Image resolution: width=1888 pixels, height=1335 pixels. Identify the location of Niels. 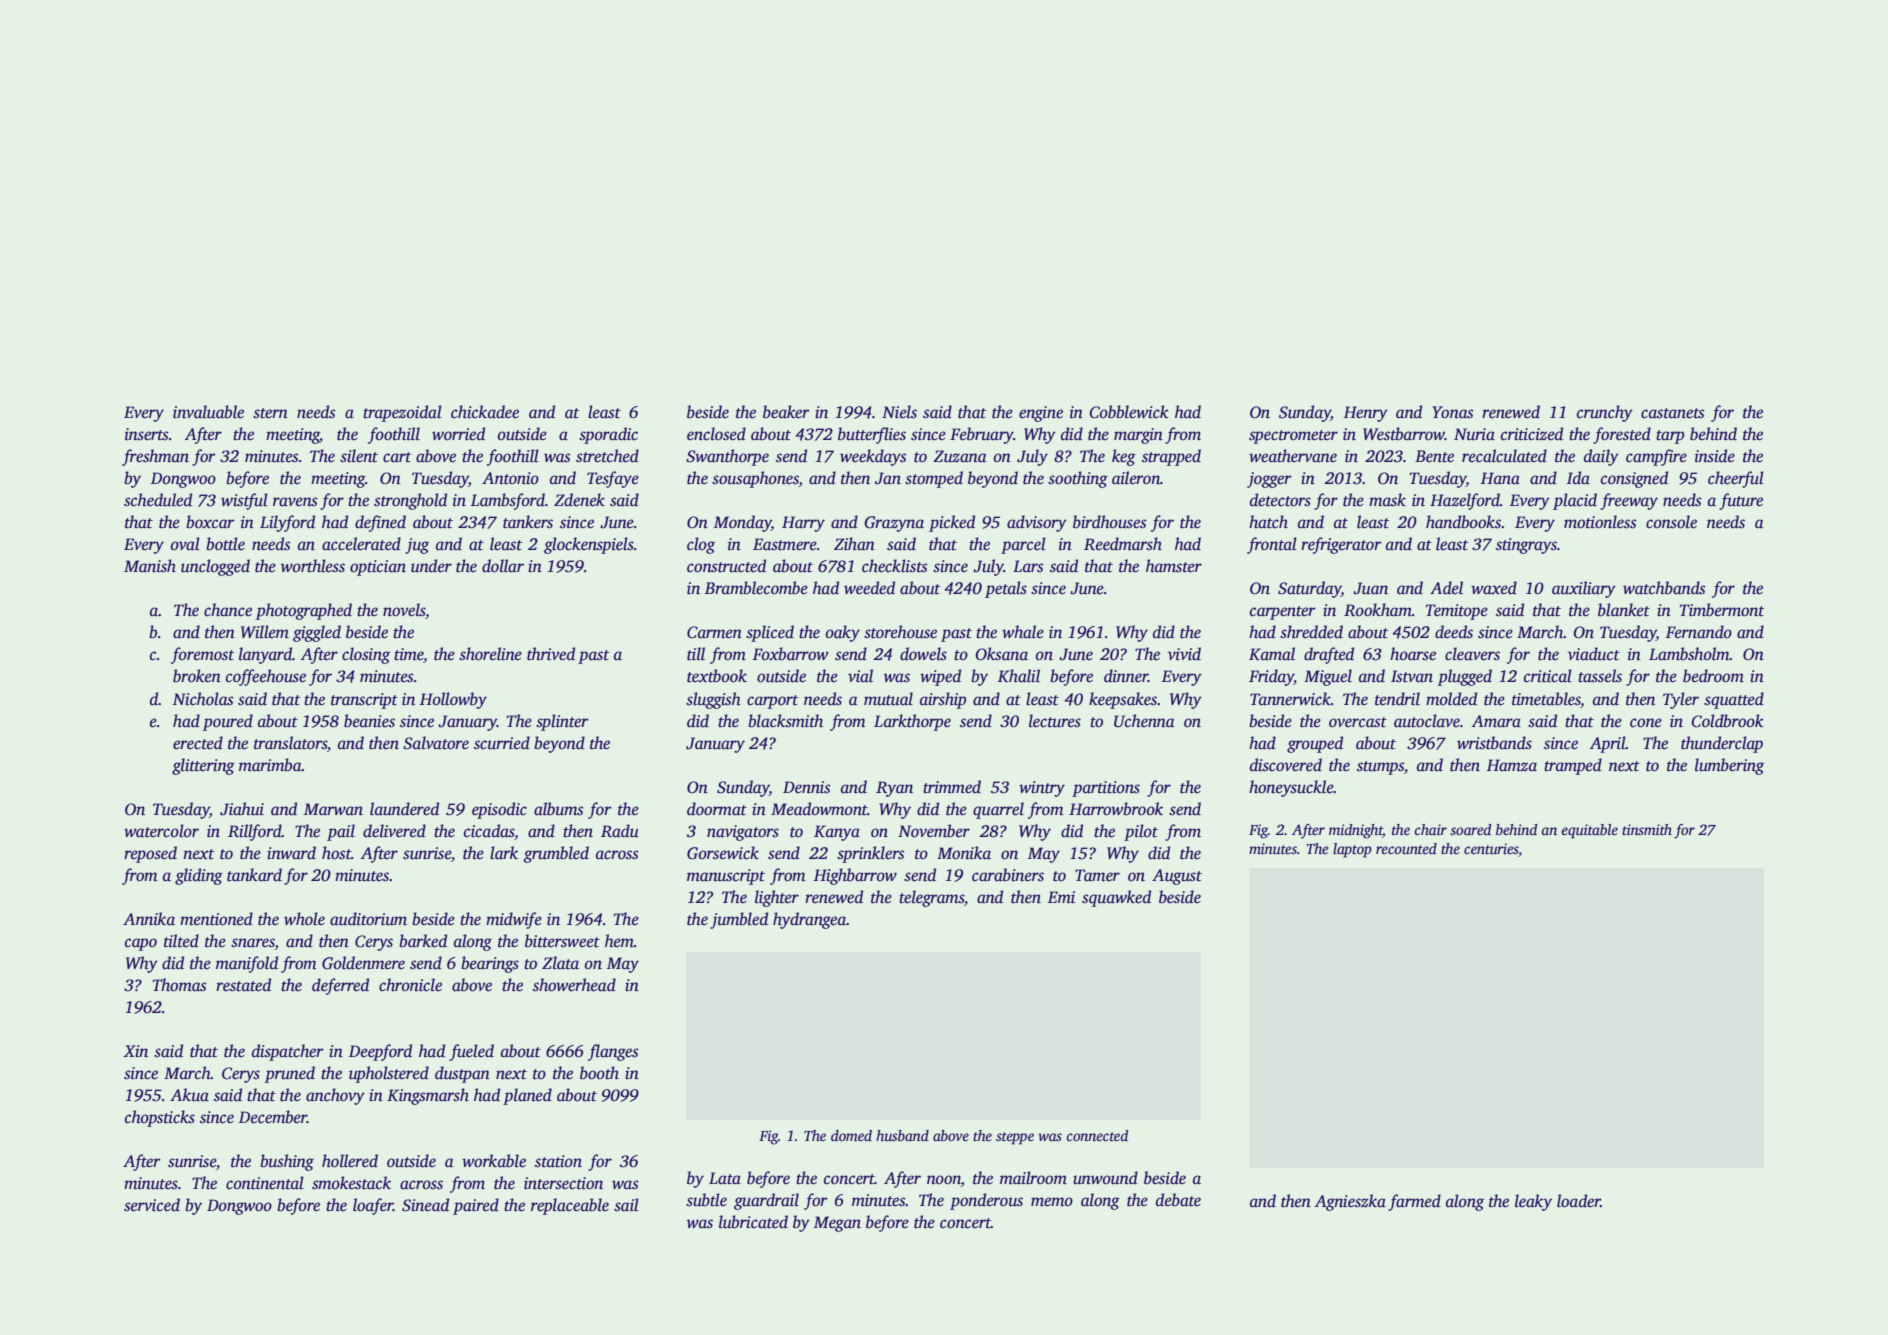
(899, 412).
